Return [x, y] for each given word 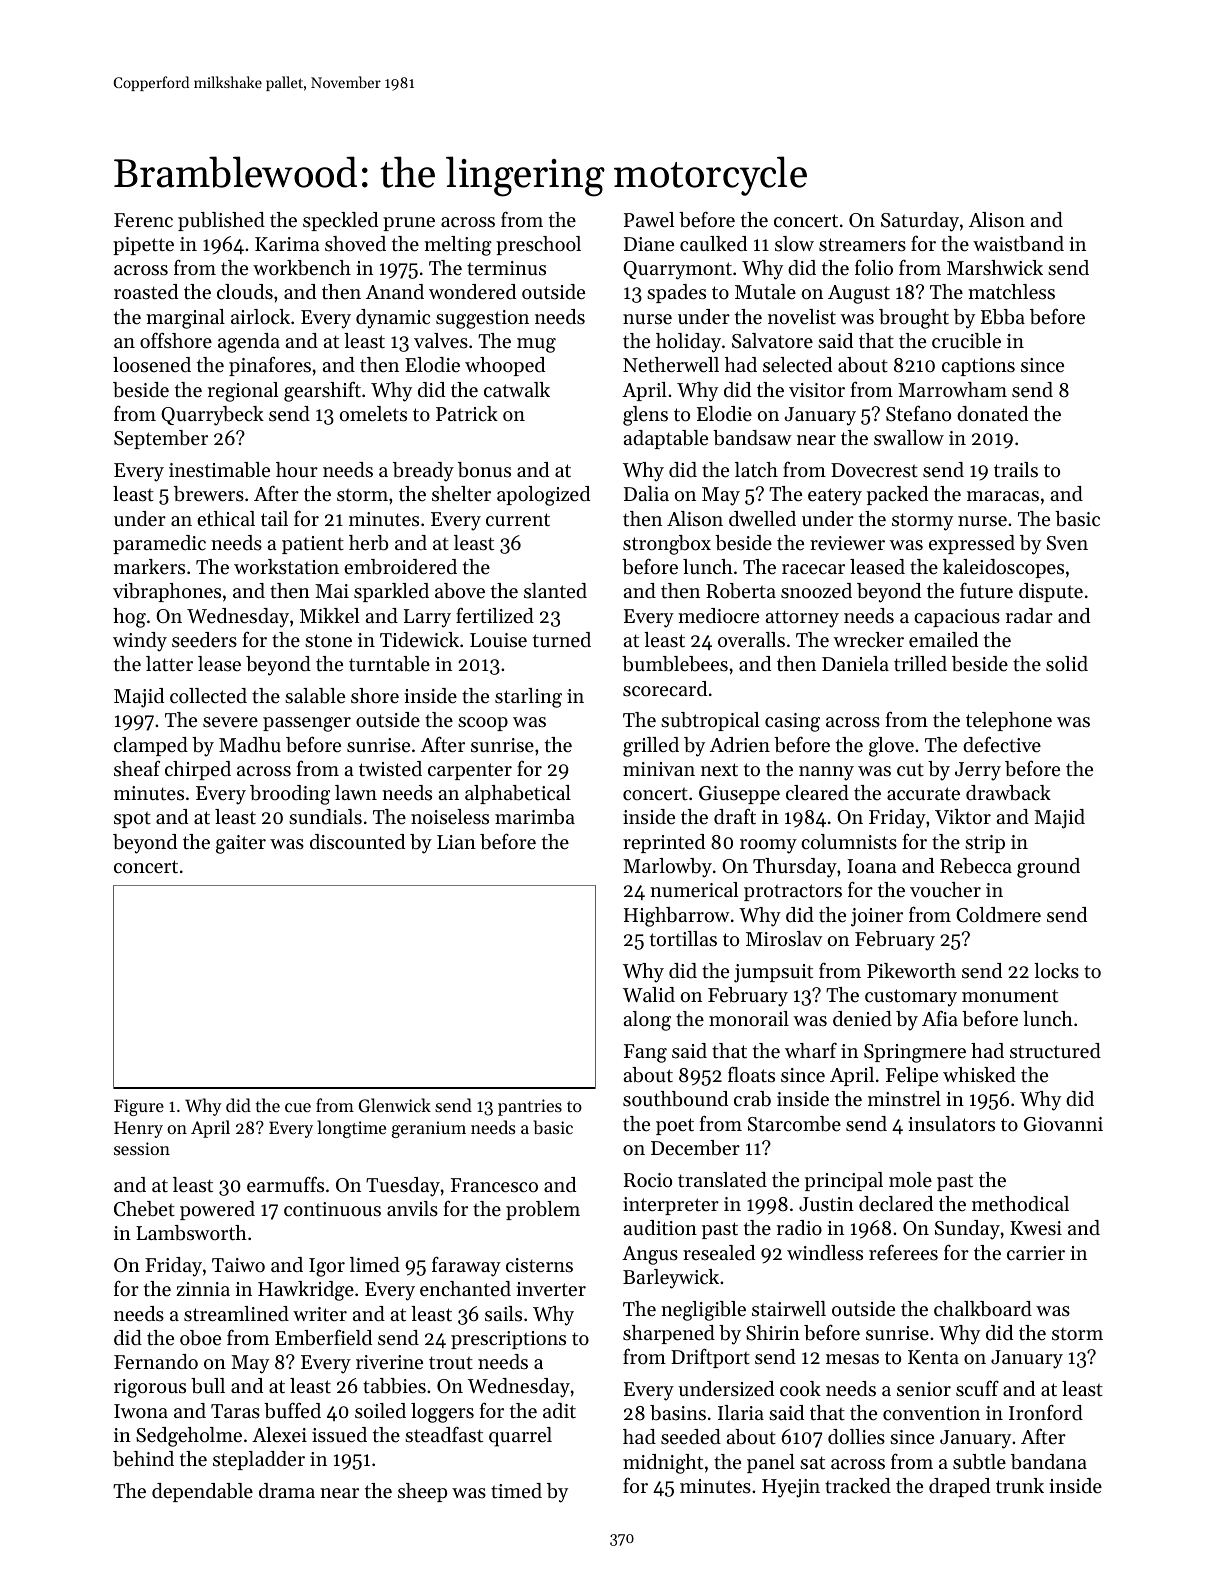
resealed [719, 1253]
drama [287, 1490]
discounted [357, 842]
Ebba [1003, 317]
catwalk [517, 390]
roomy [768, 846]
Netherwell [671, 365]
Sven [1067, 543]
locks [1056, 971]
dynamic [393, 319]
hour [297, 469]
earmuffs [285, 1184]
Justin [826, 1204]
